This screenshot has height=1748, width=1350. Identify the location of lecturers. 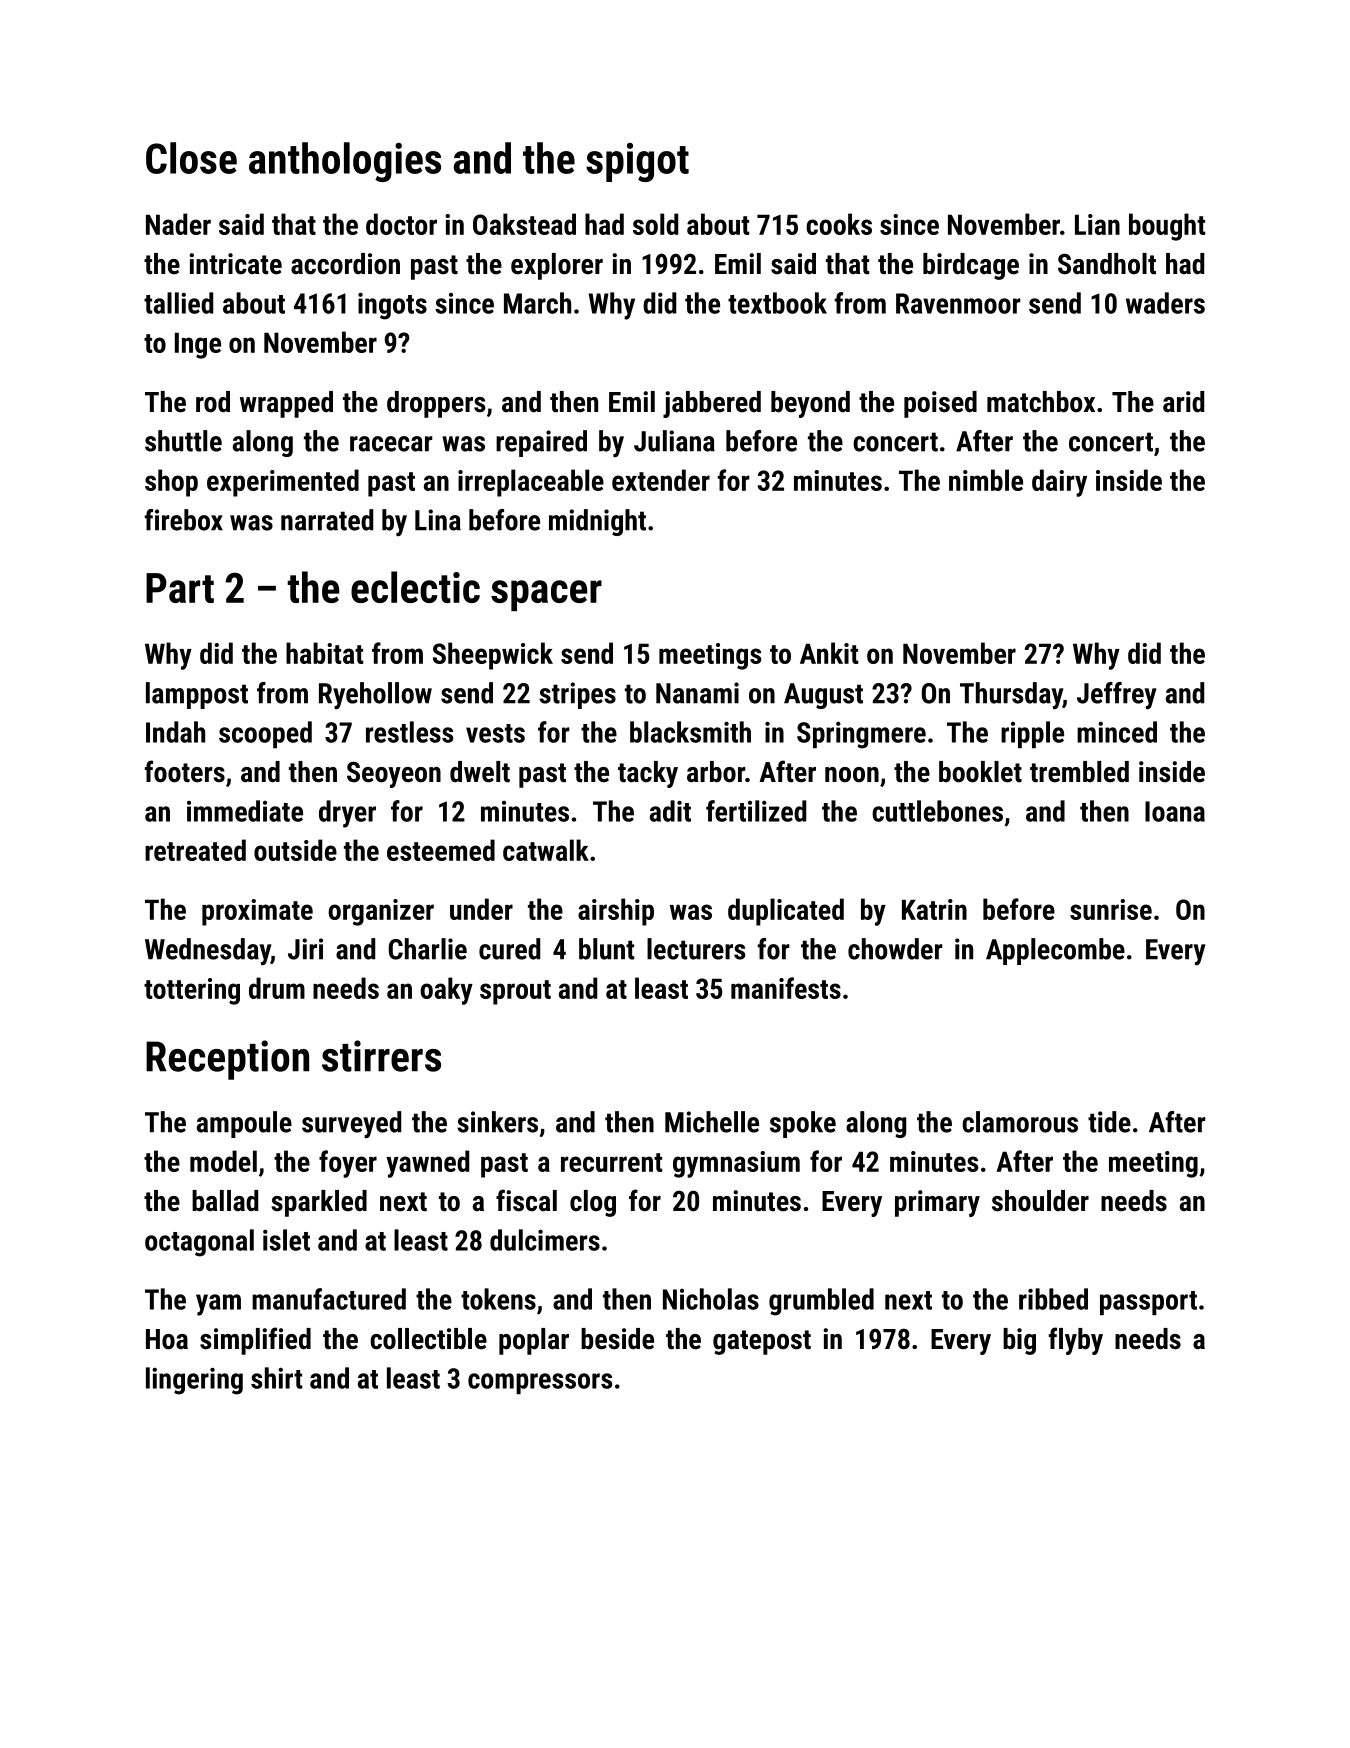
(696, 949).
